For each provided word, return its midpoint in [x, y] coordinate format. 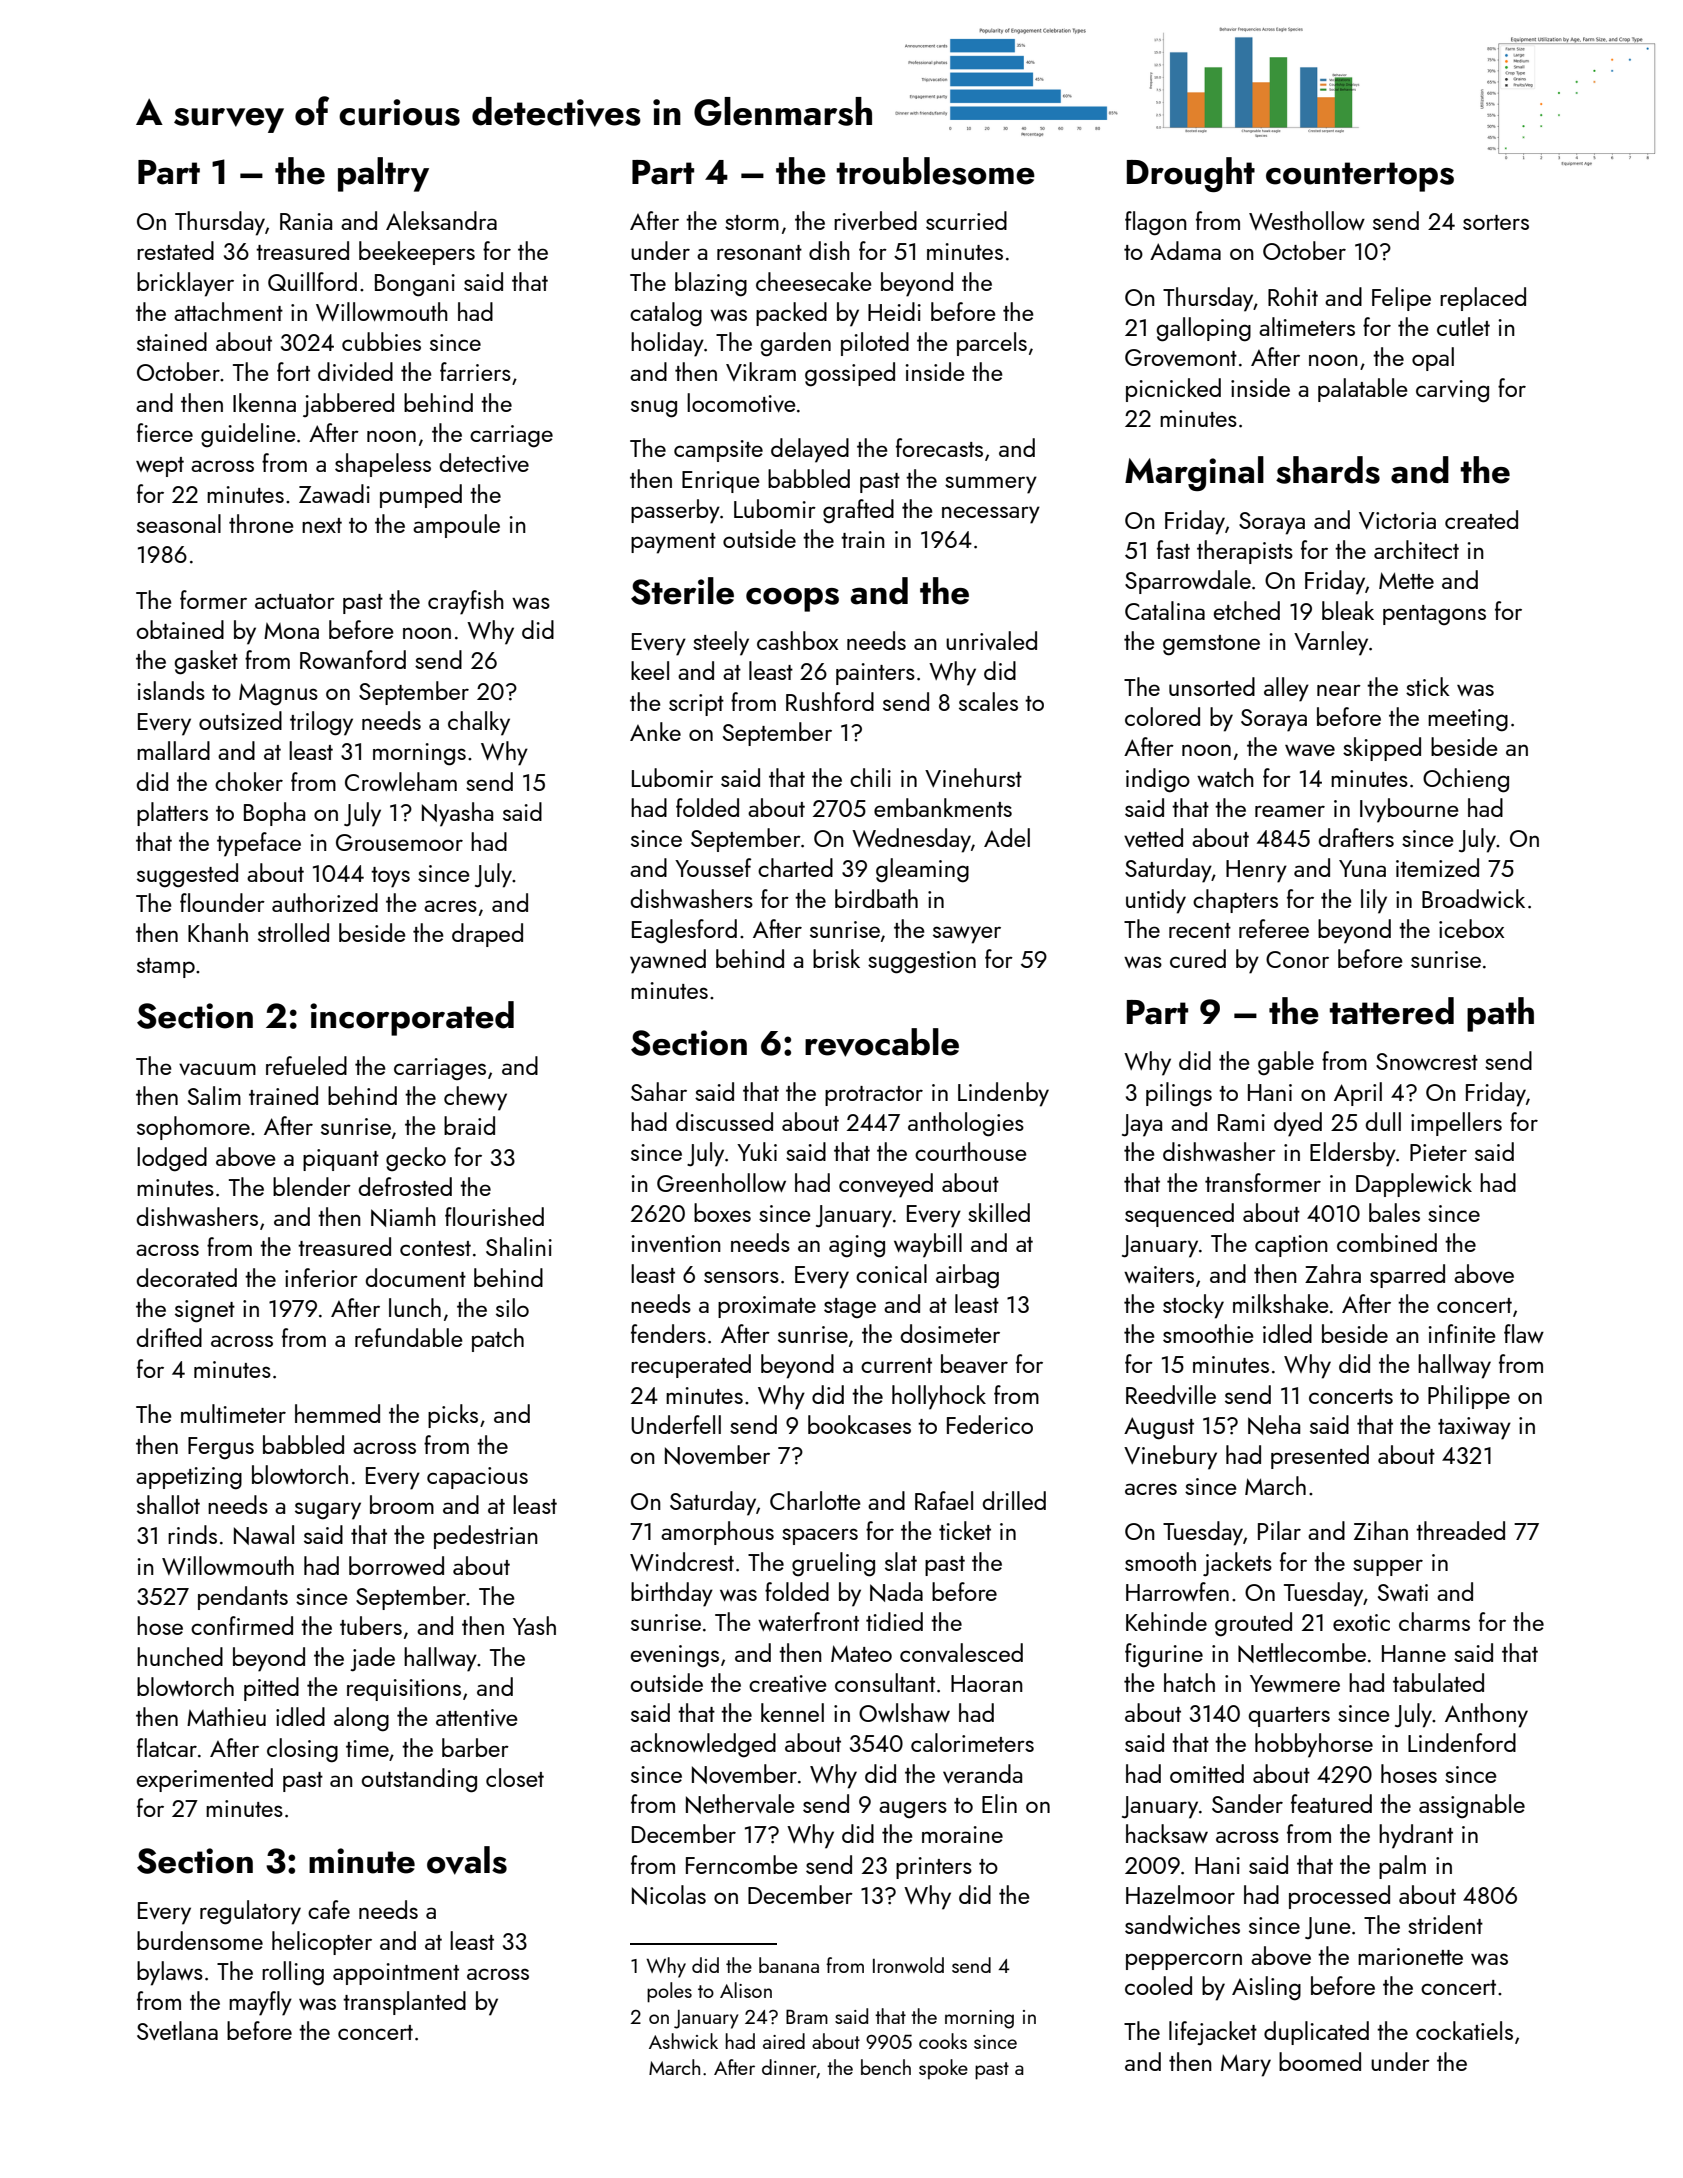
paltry [383, 174]
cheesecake [814, 281]
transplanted [404, 2003]
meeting [1468, 720]
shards [1328, 470]
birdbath [876, 898]
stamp [166, 968]
